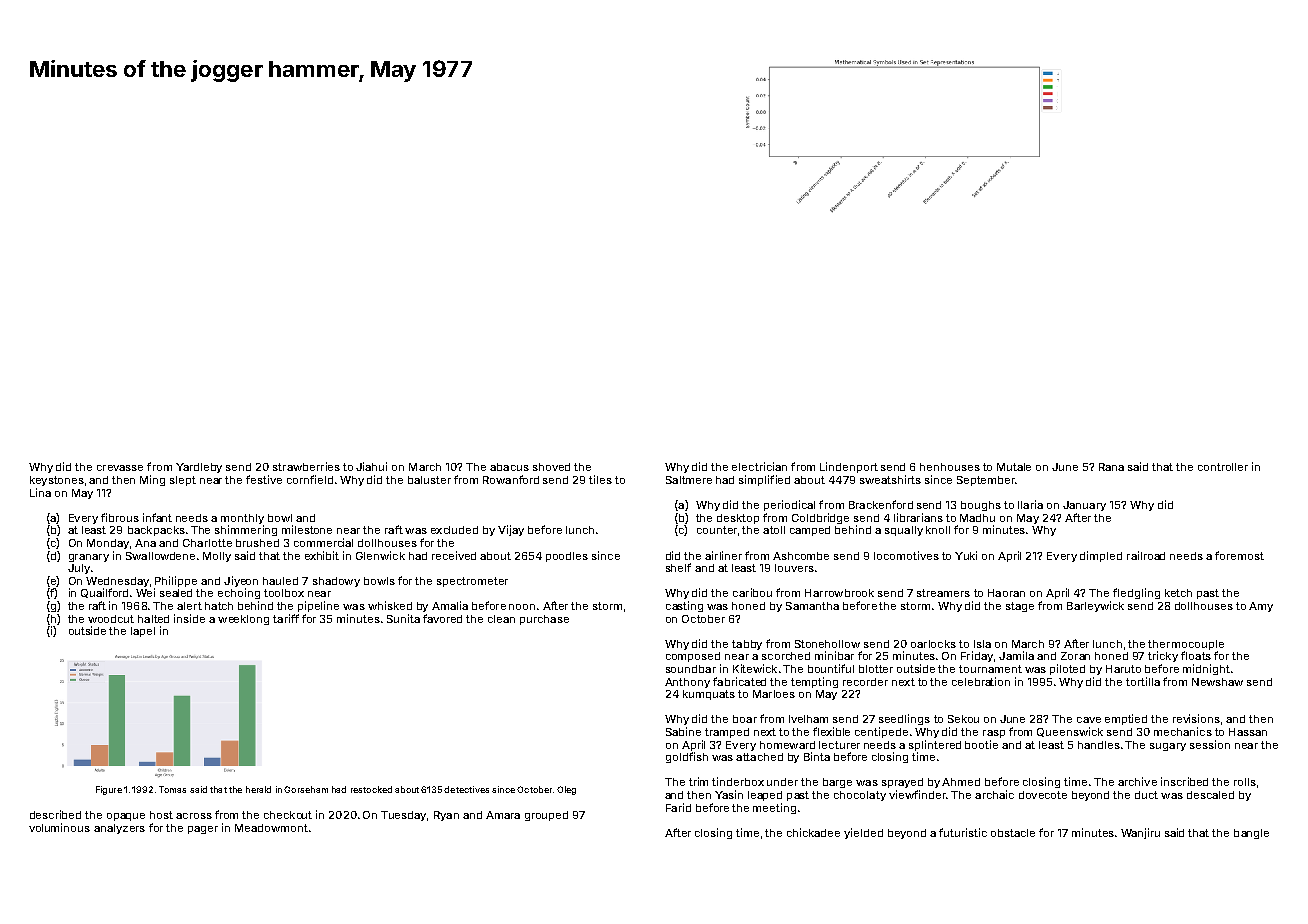 The height and width of the screenshot is (924, 1308). Describe the element at coordinates (745, 719) in the screenshot. I see `boar` at that location.
